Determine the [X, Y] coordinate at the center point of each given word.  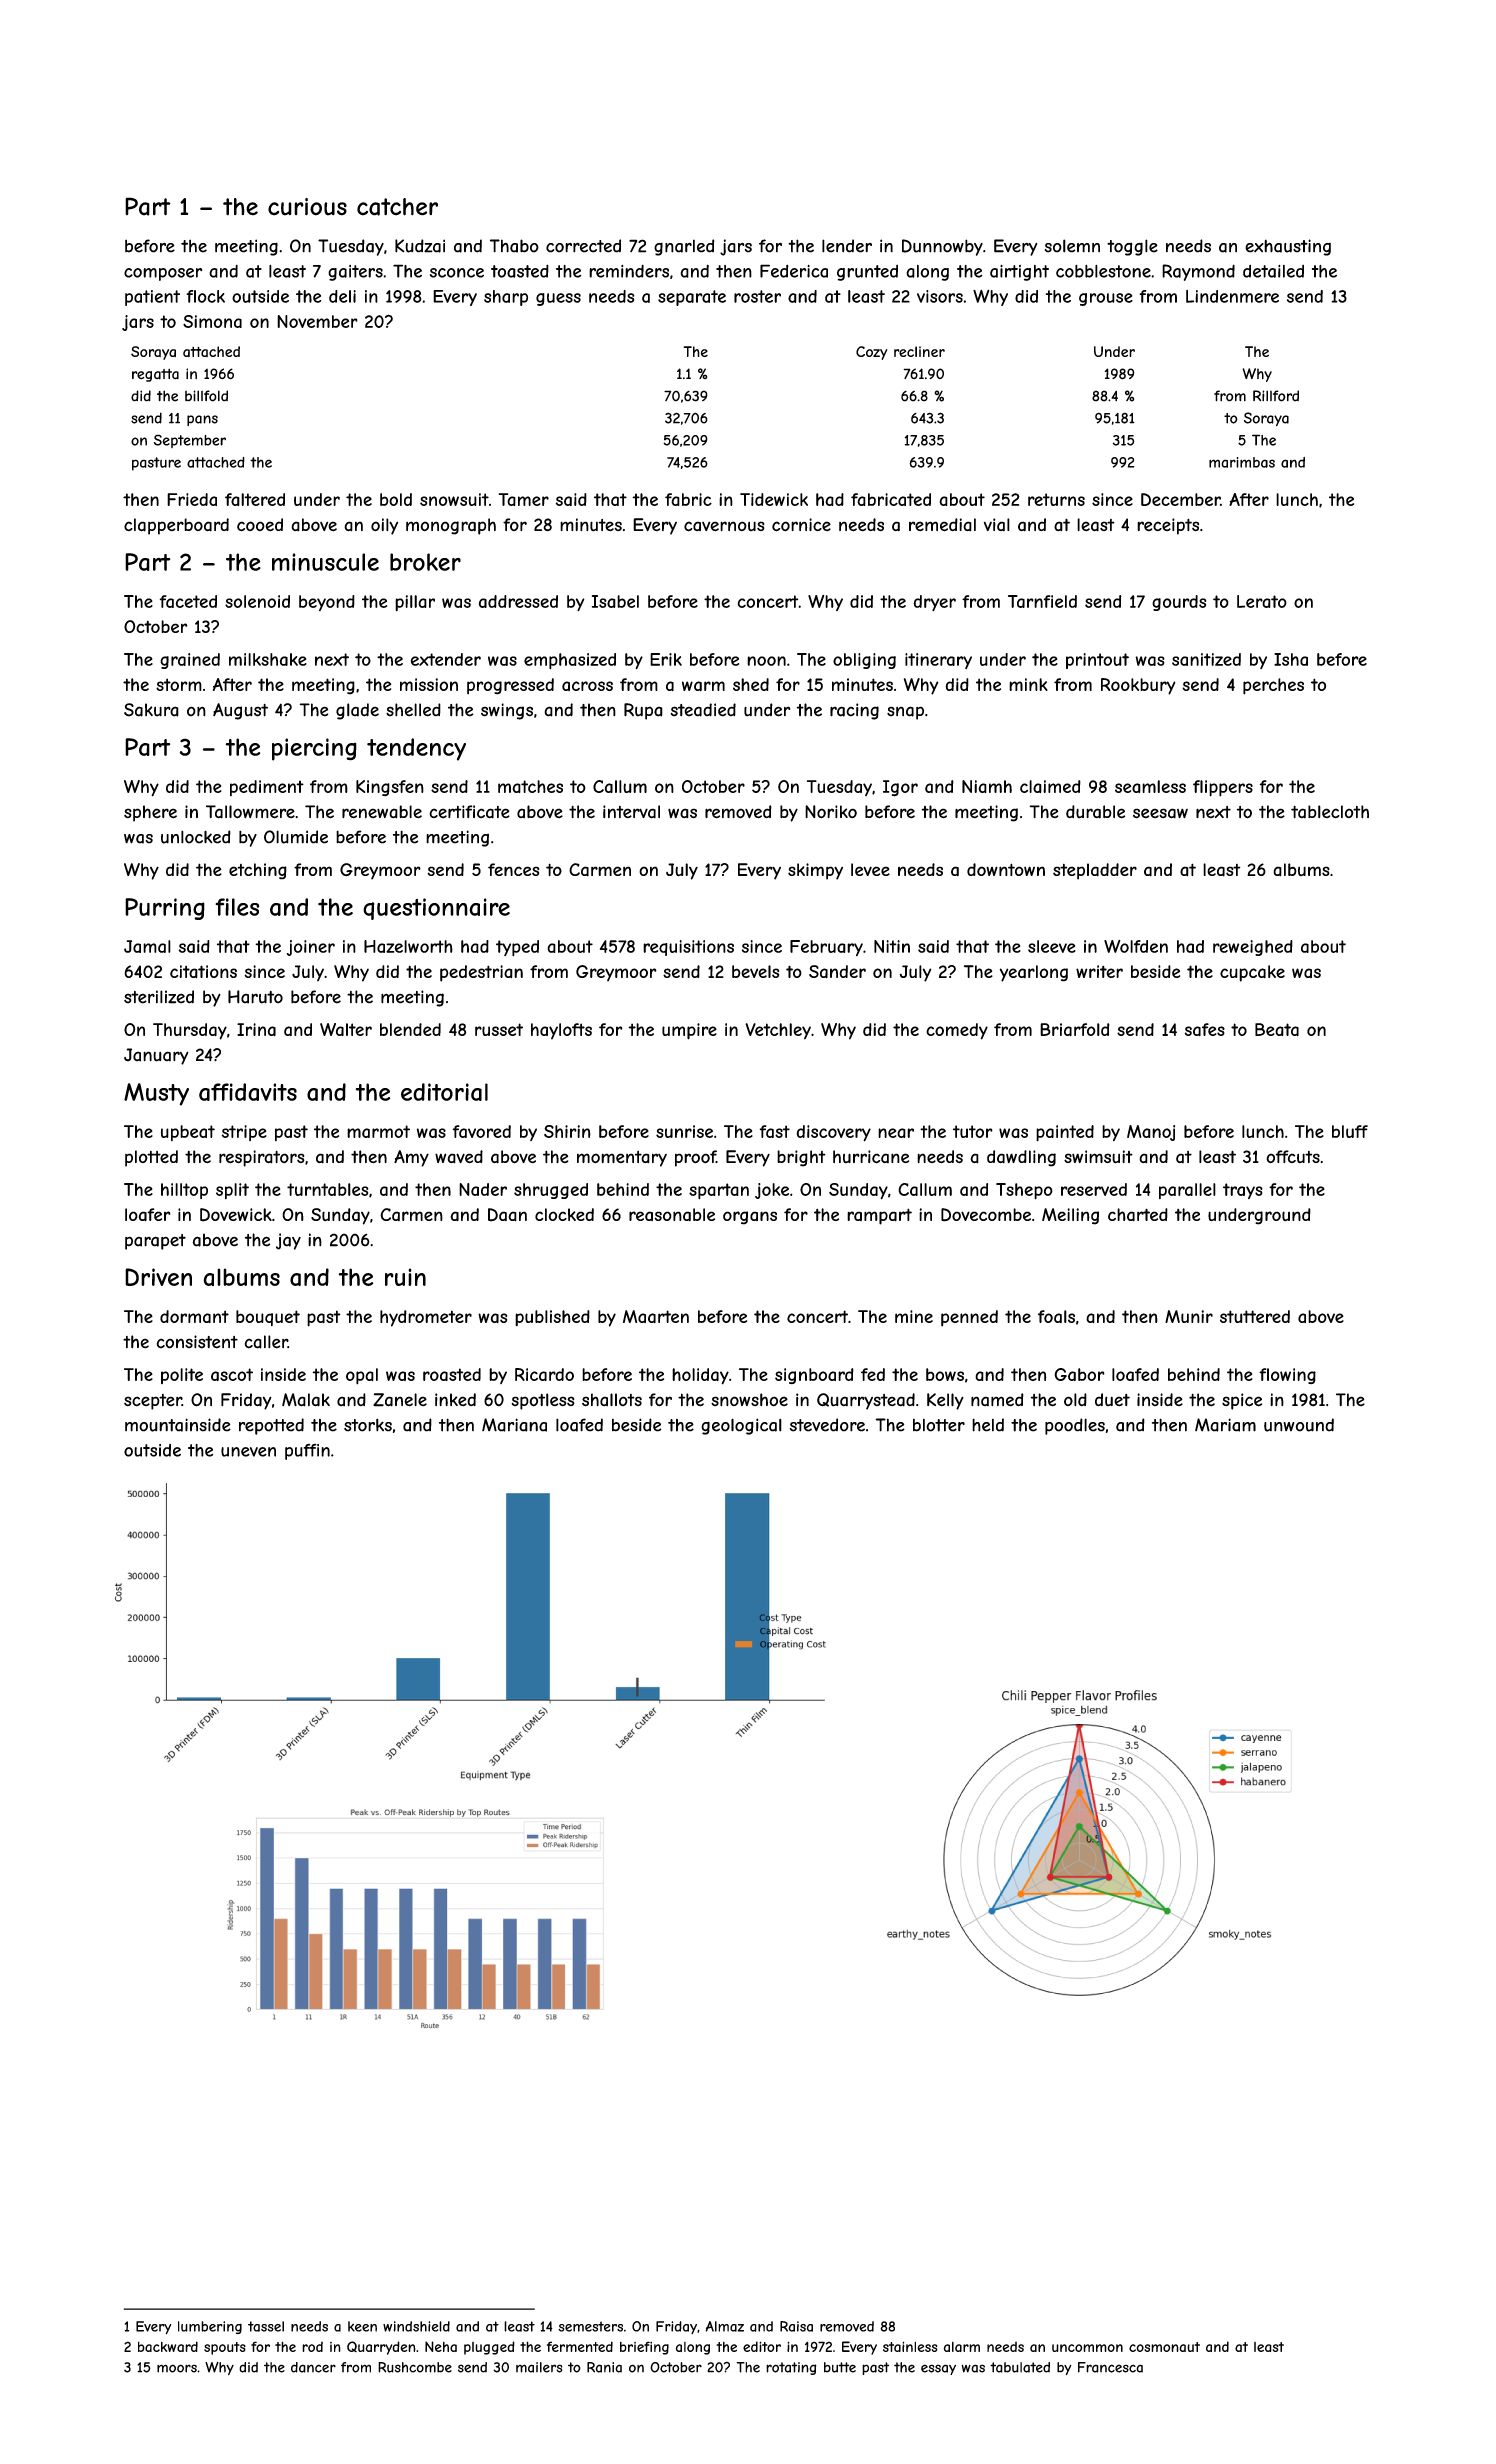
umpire [689, 1031]
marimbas [1242, 462]
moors [177, 2368]
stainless [910, 2346]
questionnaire [436, 909]
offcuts [1293, 1156]
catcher [397, 207]
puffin [307, 1452]
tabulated [1020, 2367]
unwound [1299, 1425]
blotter [939, 1425]
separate [692, 298]
